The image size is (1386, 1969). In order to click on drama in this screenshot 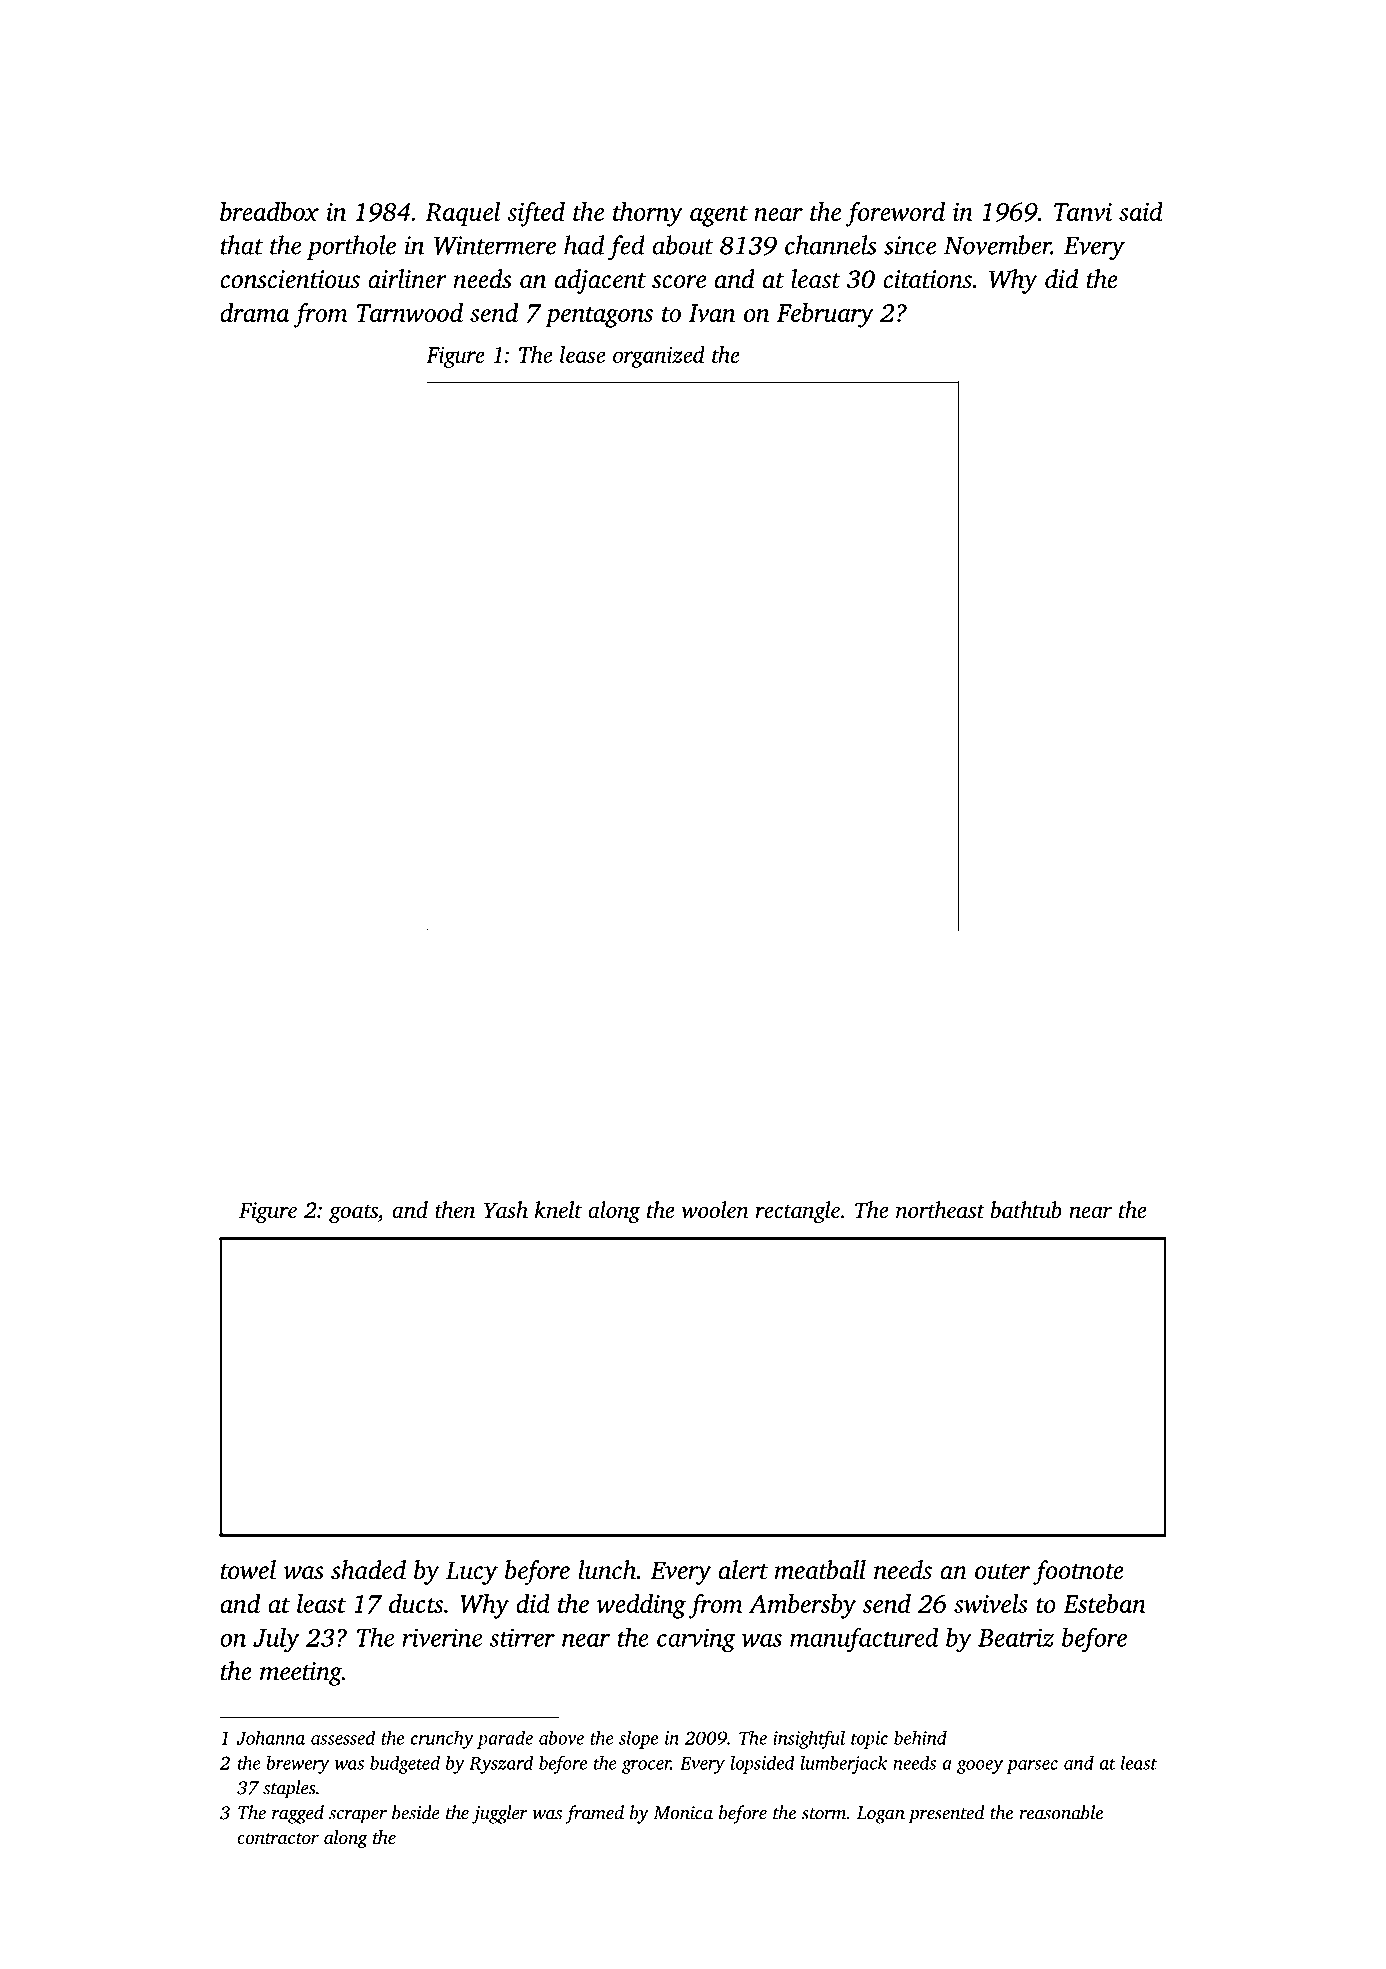, I will do `click(255, 312)`.
